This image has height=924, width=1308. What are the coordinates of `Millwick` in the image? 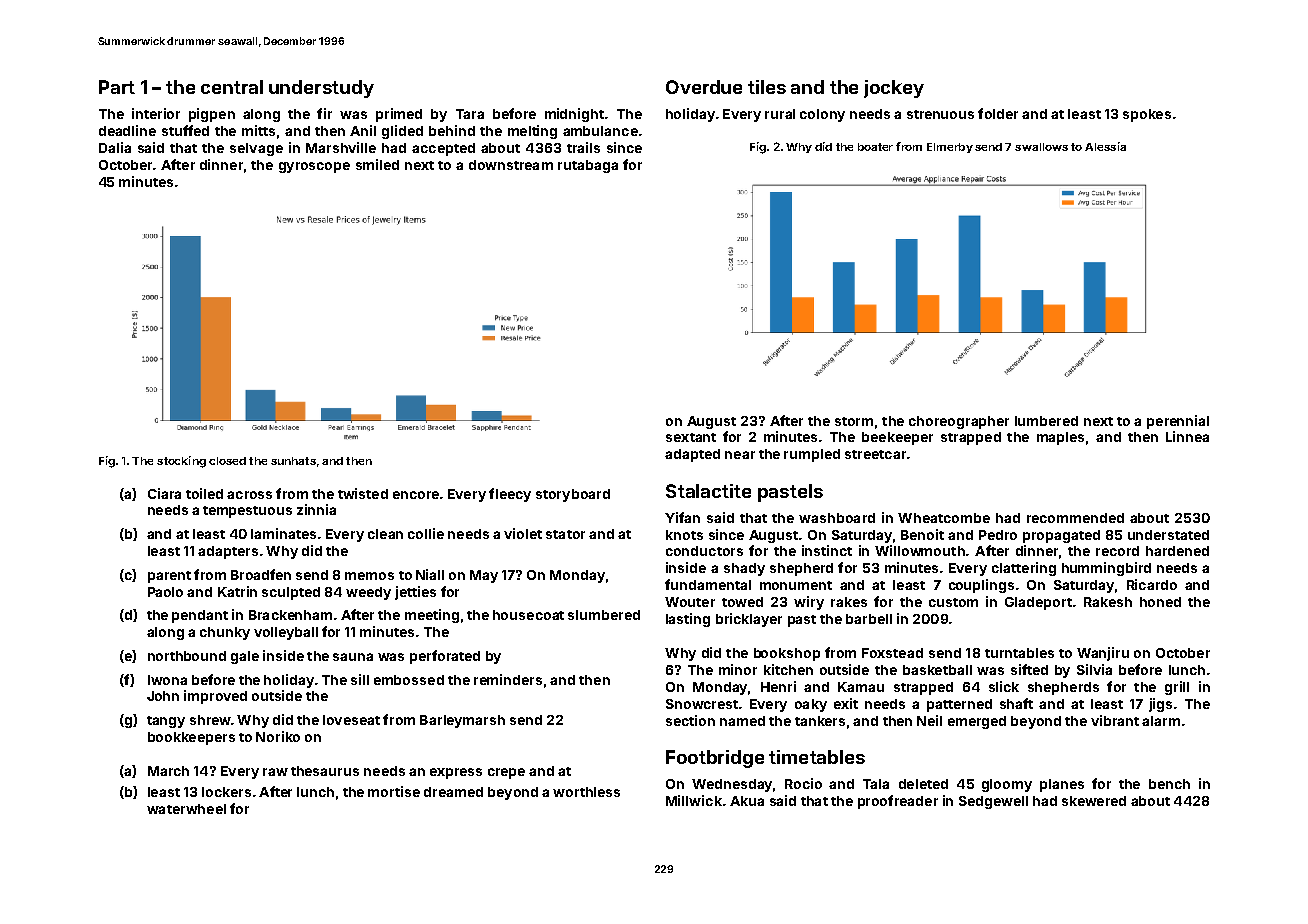 It's located at (694, 800).
